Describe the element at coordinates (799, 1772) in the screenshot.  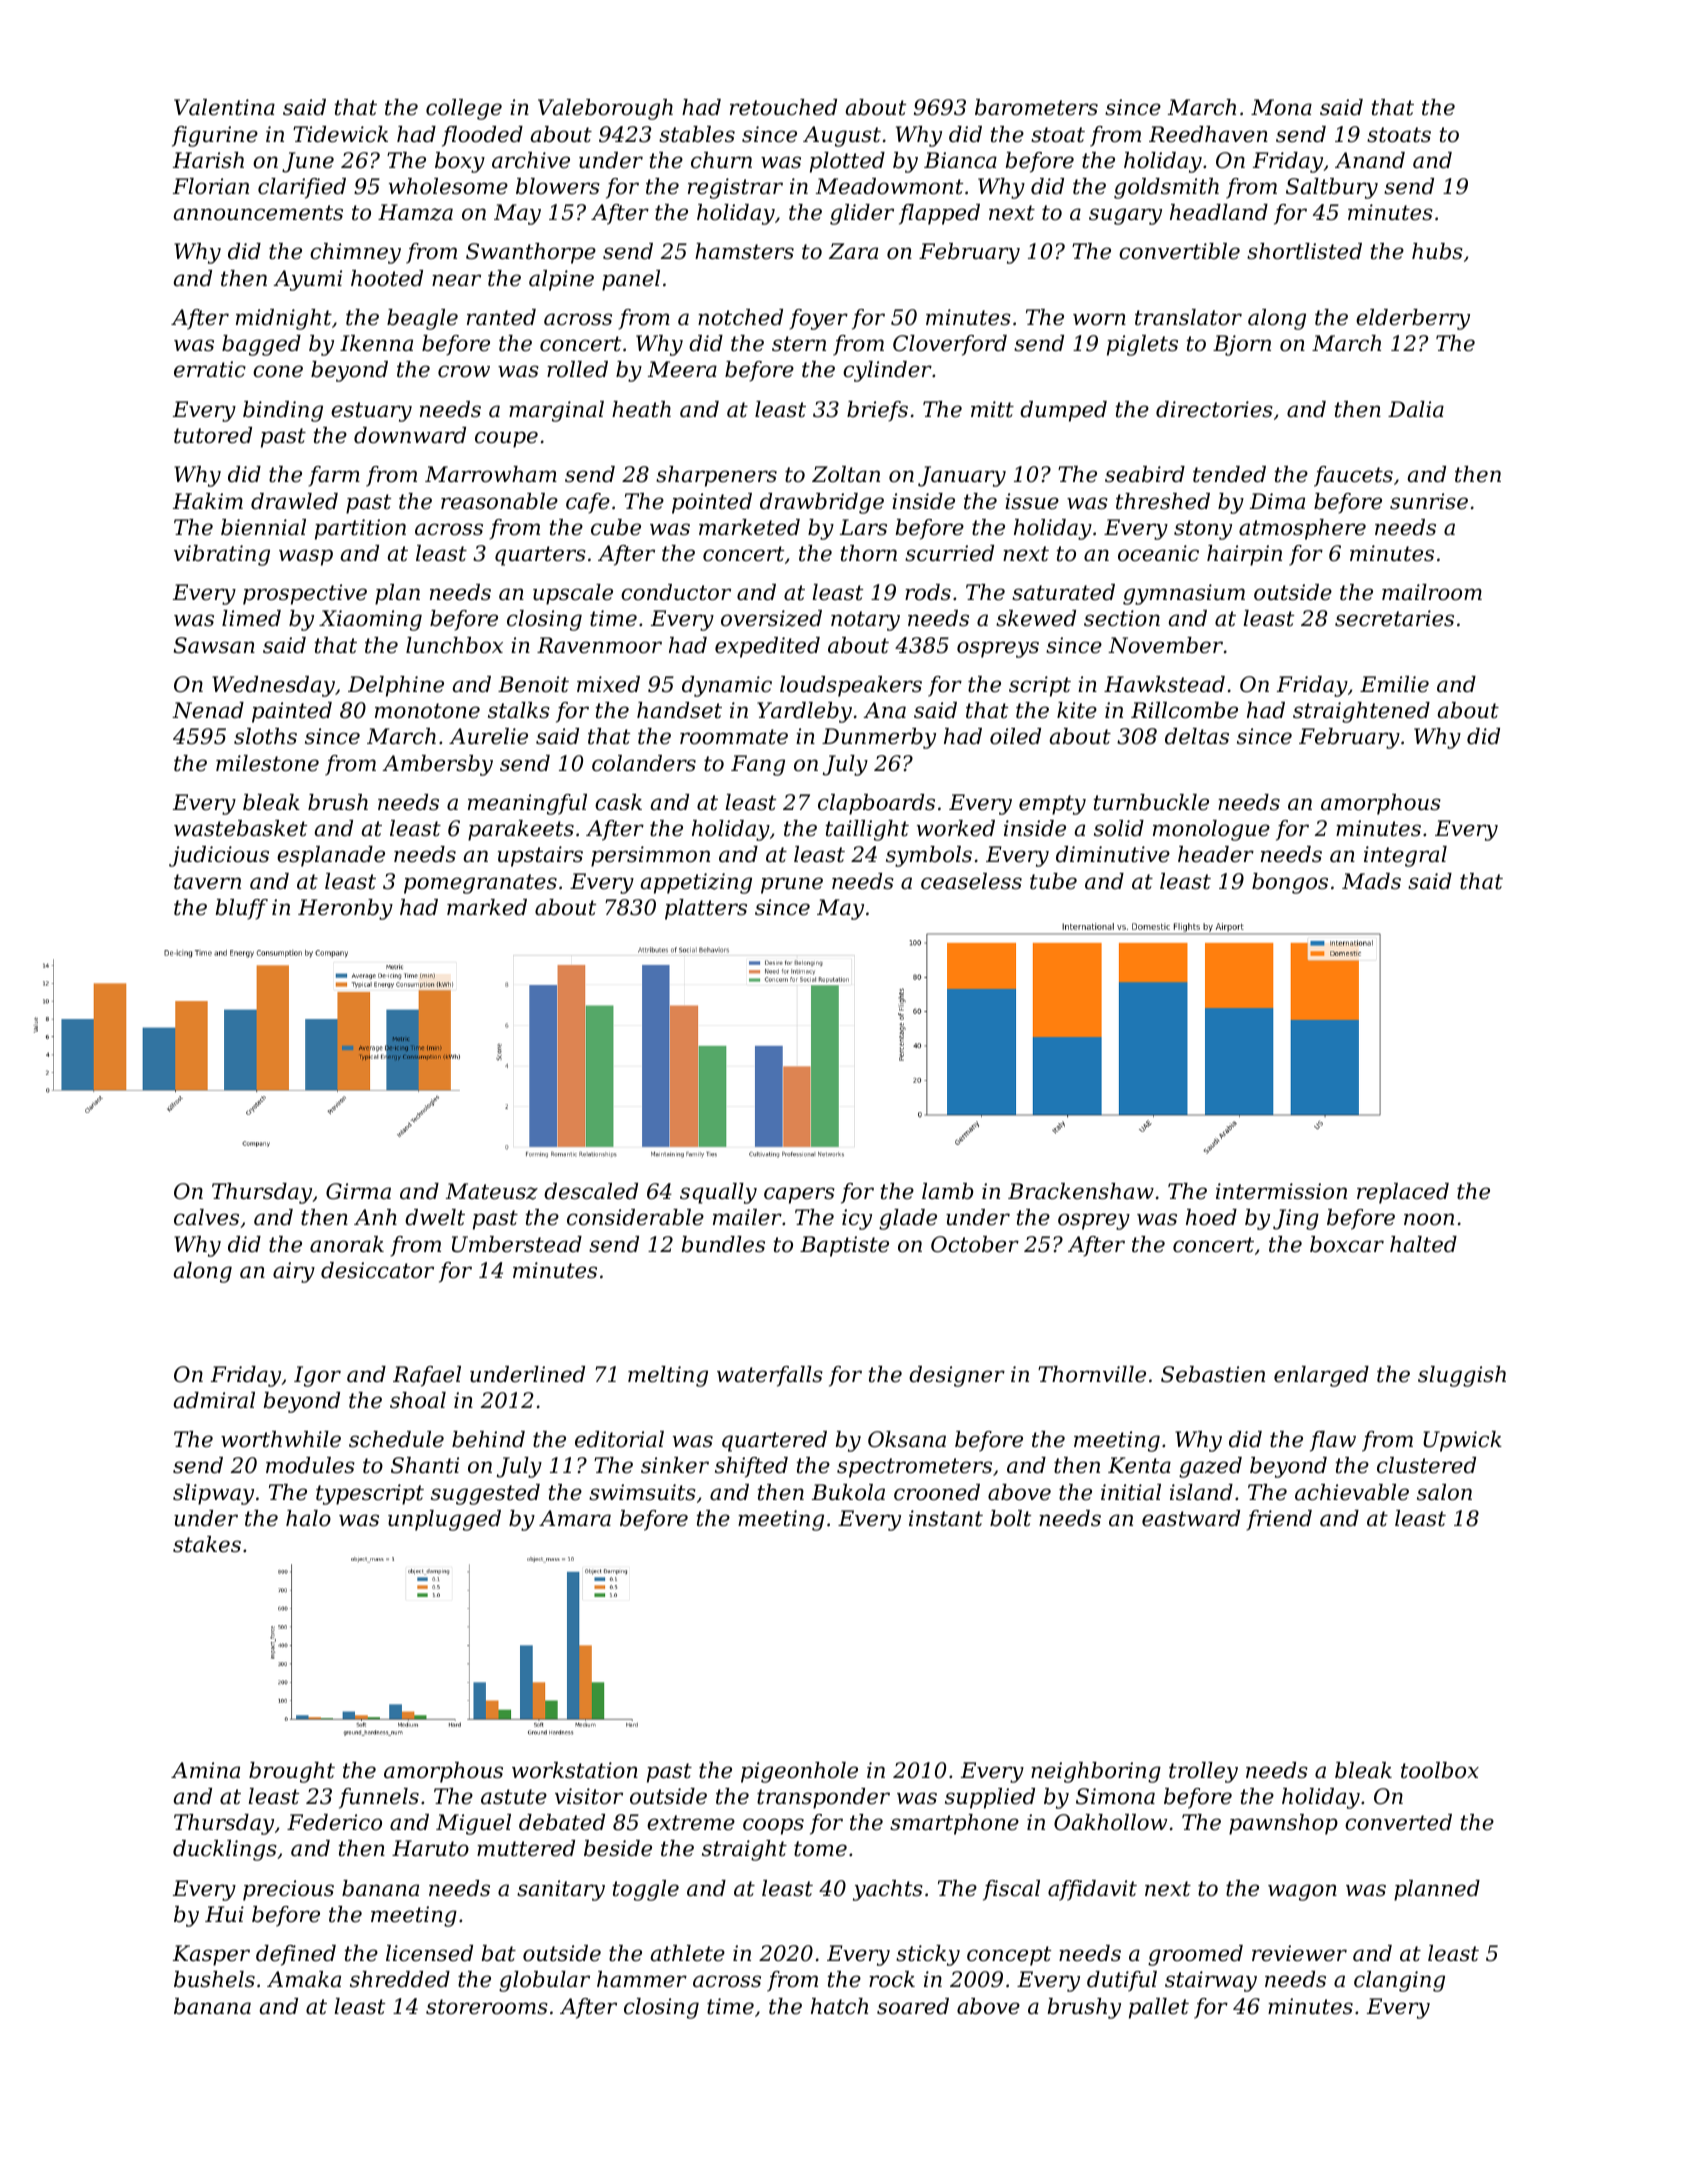
I see `pigeonhole` at that location.
